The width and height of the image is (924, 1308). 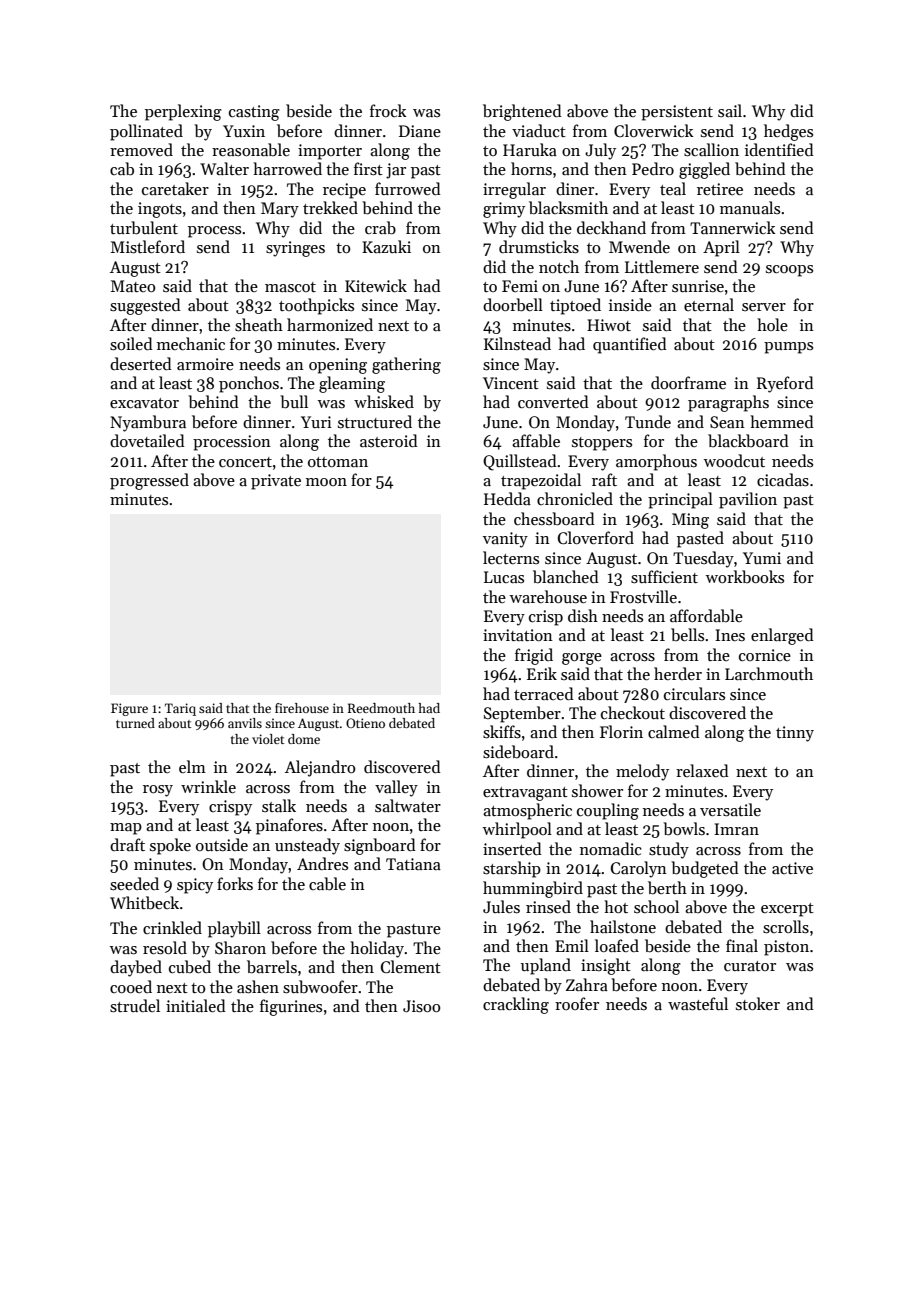 What do you see at coordinates (290, 287) in the image?
I see `mascot` at bounding box center [290, 287].
